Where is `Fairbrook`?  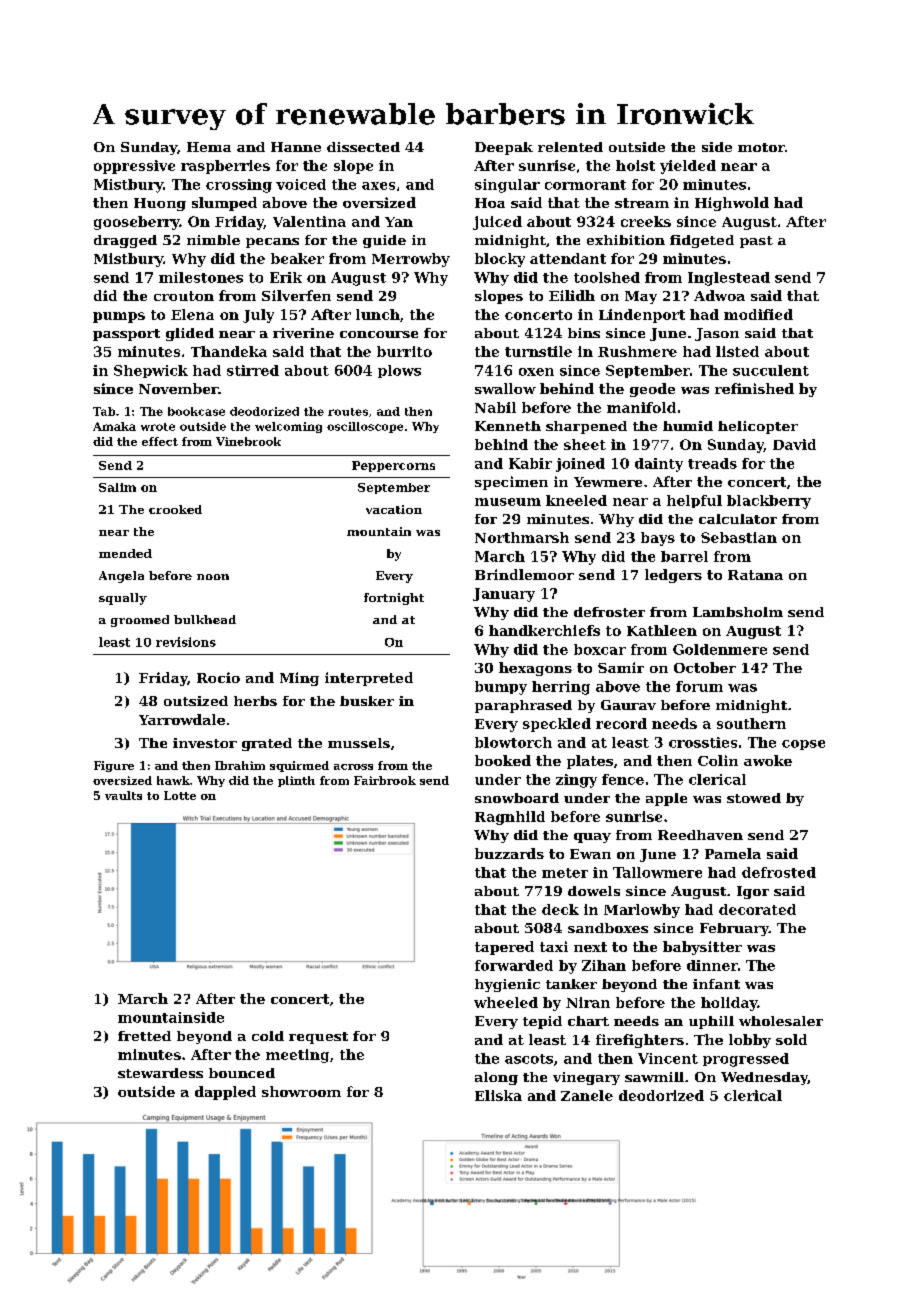 Fairbrook is located at coordinates (385, 780).
